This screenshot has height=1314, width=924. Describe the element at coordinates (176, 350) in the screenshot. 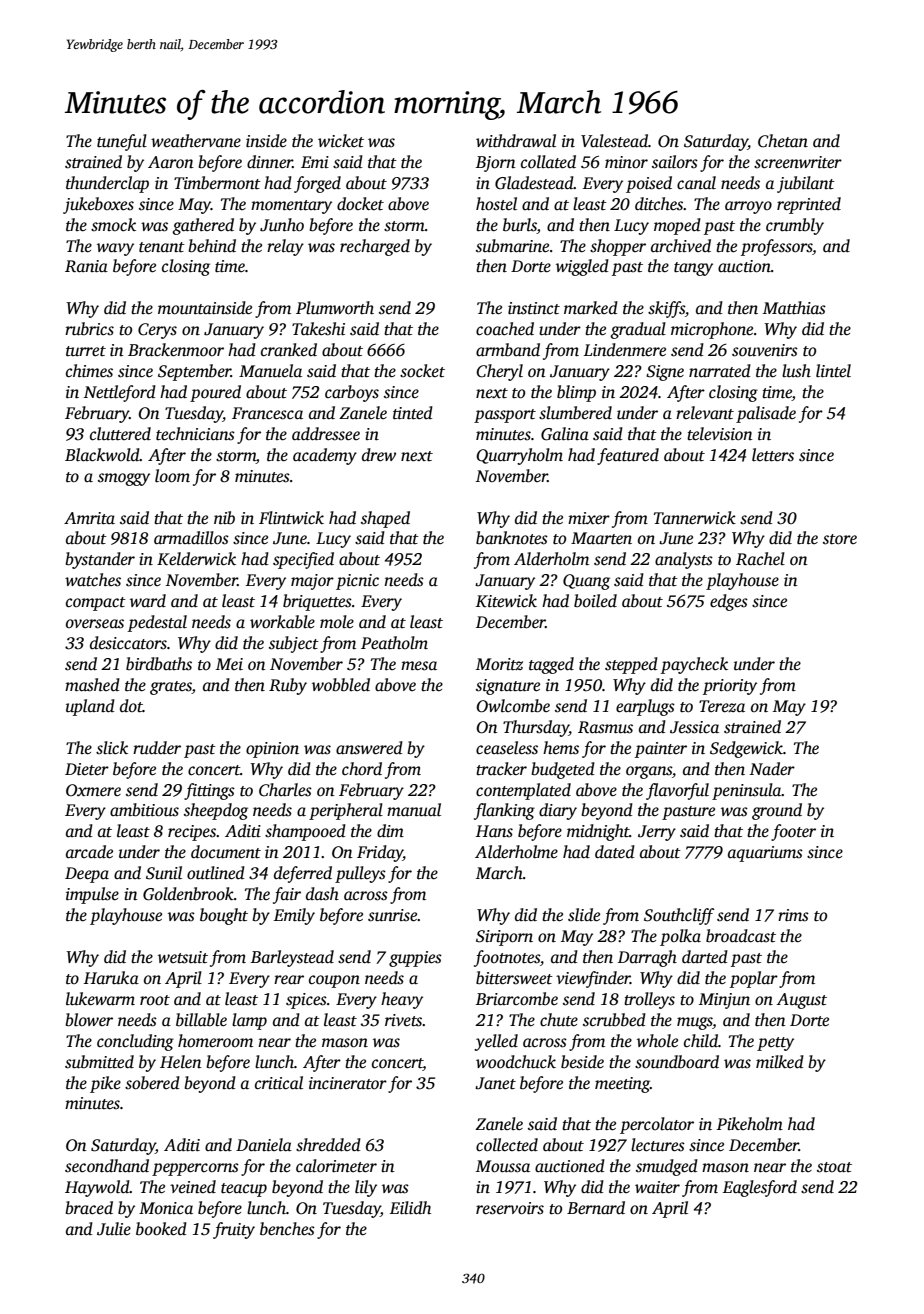

I see `Brackenmoor` at that location.
